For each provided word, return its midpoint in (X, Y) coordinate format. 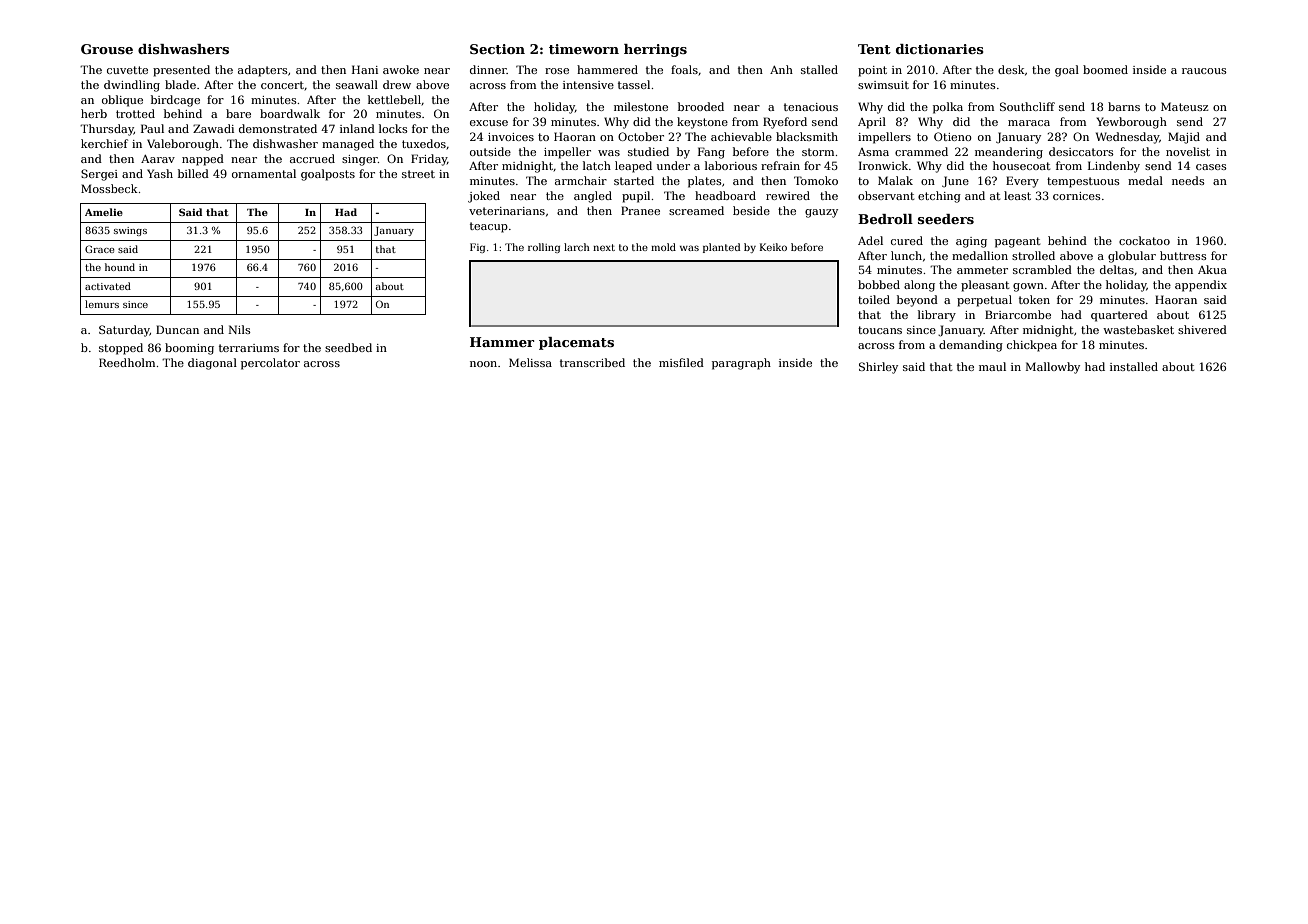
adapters (263, 71)
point (872, 71)
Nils (239, 329)
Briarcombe (1018, 314)
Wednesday (1127, 138)
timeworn (584, 49)
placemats (576, 343)
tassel (634, 84)
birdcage (175, 101)
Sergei (99, 175)
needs (1188, 180)
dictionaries (940, 49)
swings (130, 231)
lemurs (102, 304)
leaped (633, 167)
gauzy (821, 213)
